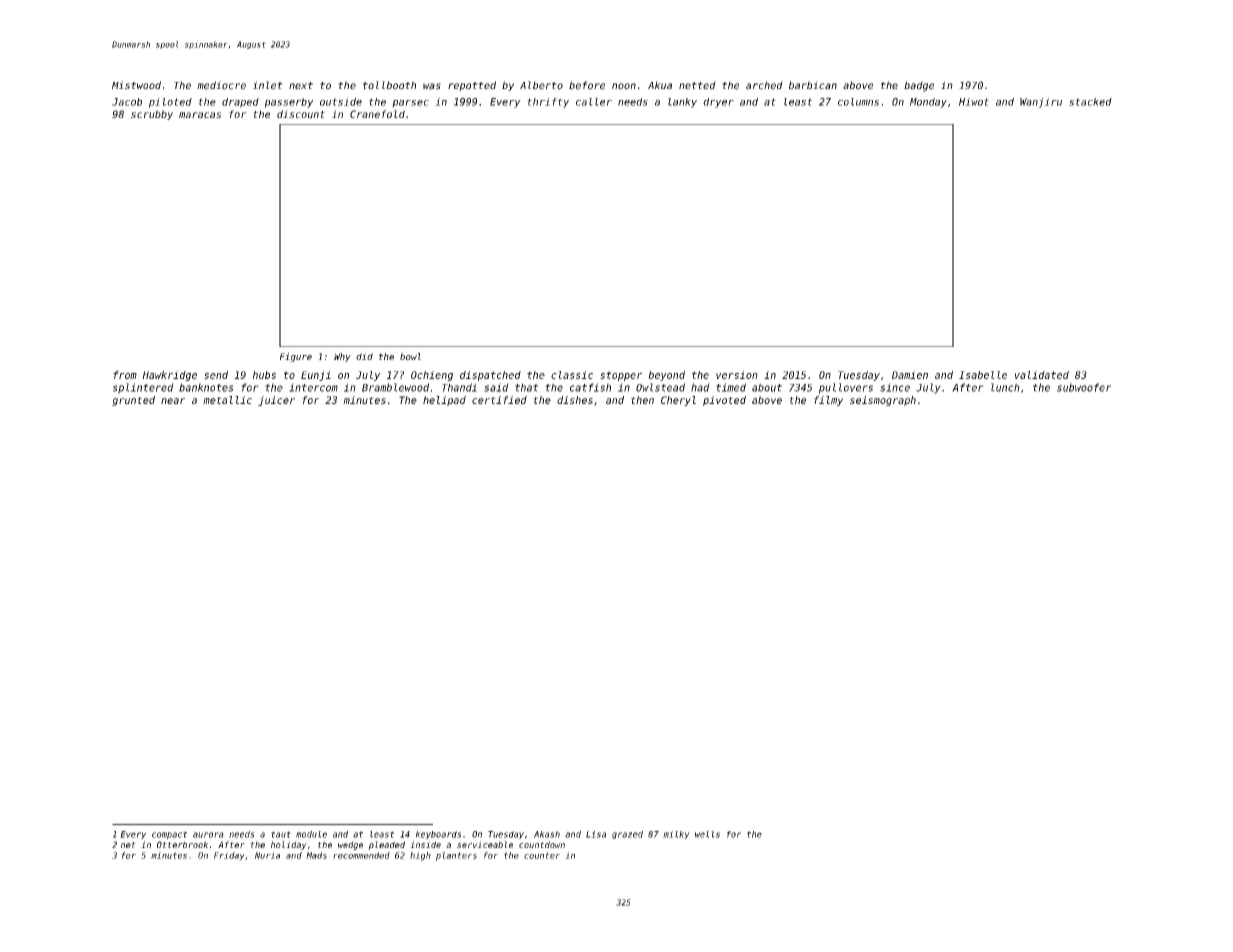 The height and width of the document is (952, 1233). Describe the element at coordinates (724, 401) in the document. I see `pivoted` at that location.
